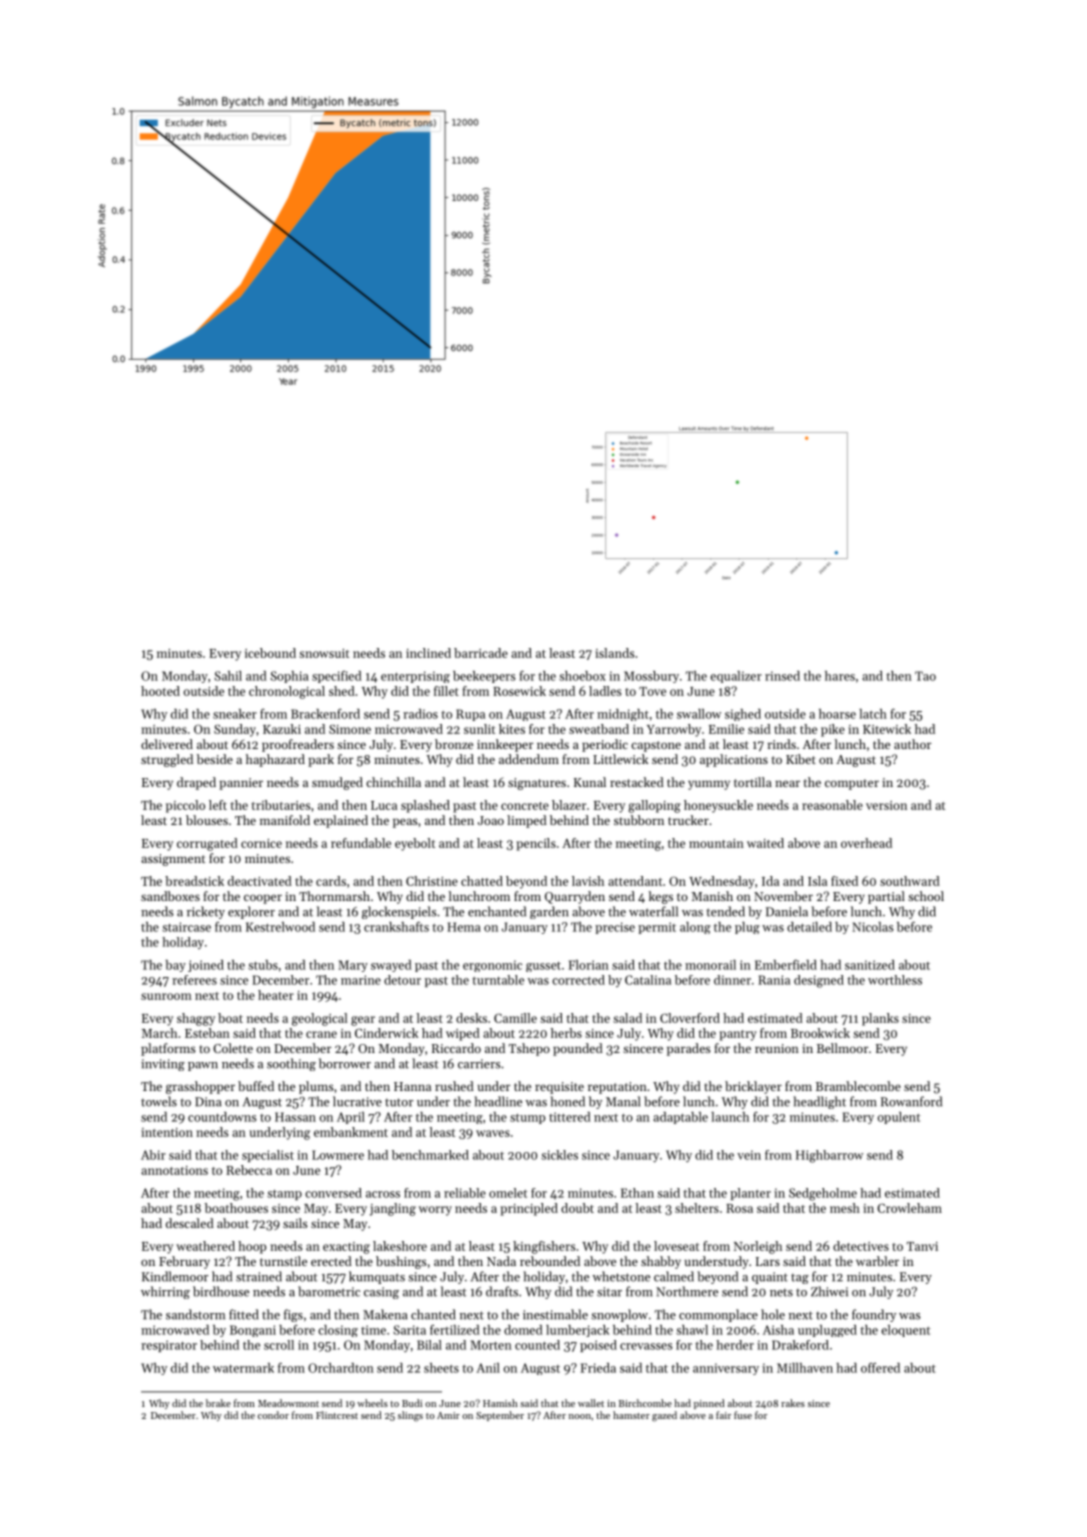  What do you see at coordinates (886, 805) in the page?
I see `version` at bounding box center [886, 805].
